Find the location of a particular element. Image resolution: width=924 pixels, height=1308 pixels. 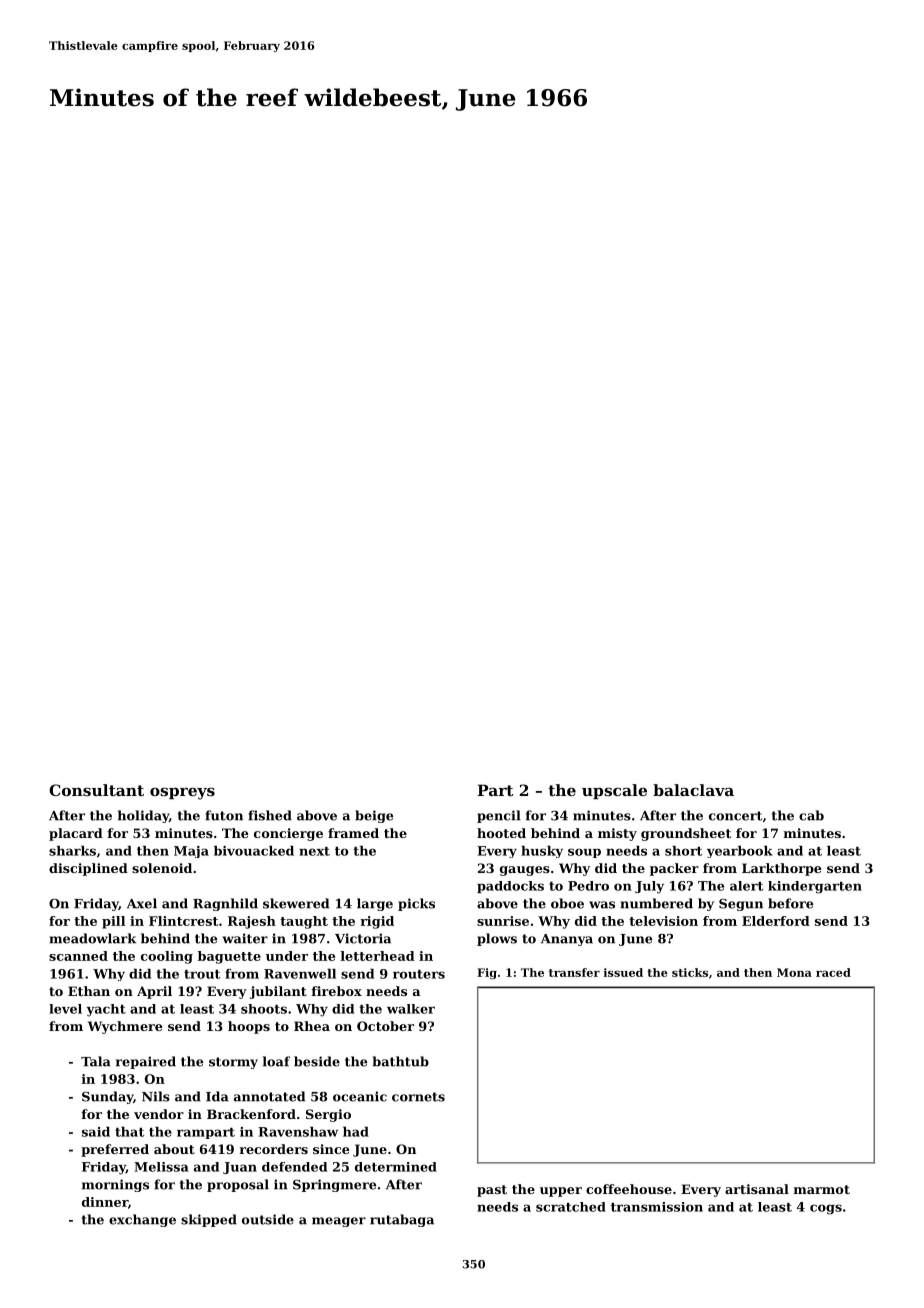

exchange is located at coordinates (142, 1220).
